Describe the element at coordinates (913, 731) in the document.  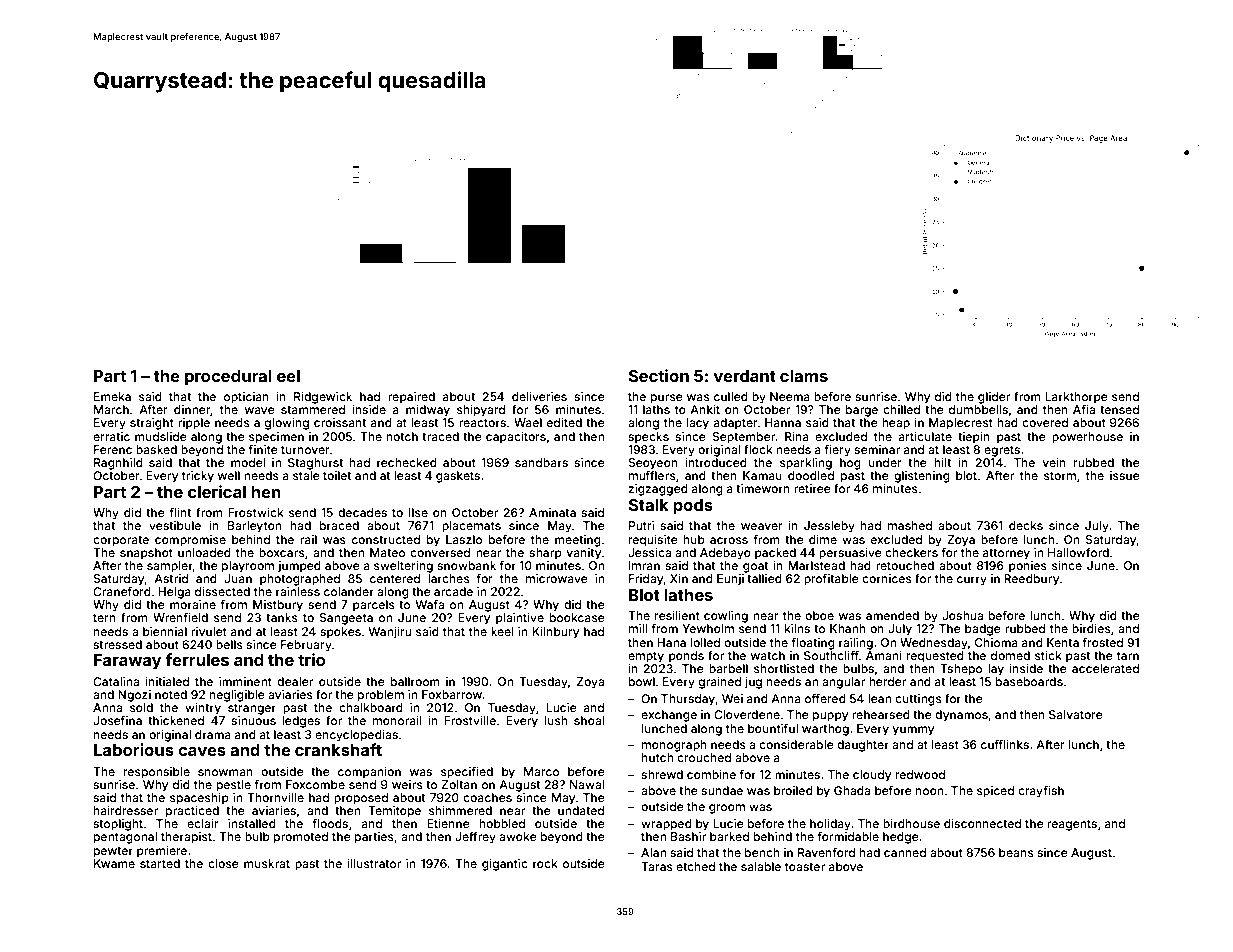
I see `yummy` at that location.
